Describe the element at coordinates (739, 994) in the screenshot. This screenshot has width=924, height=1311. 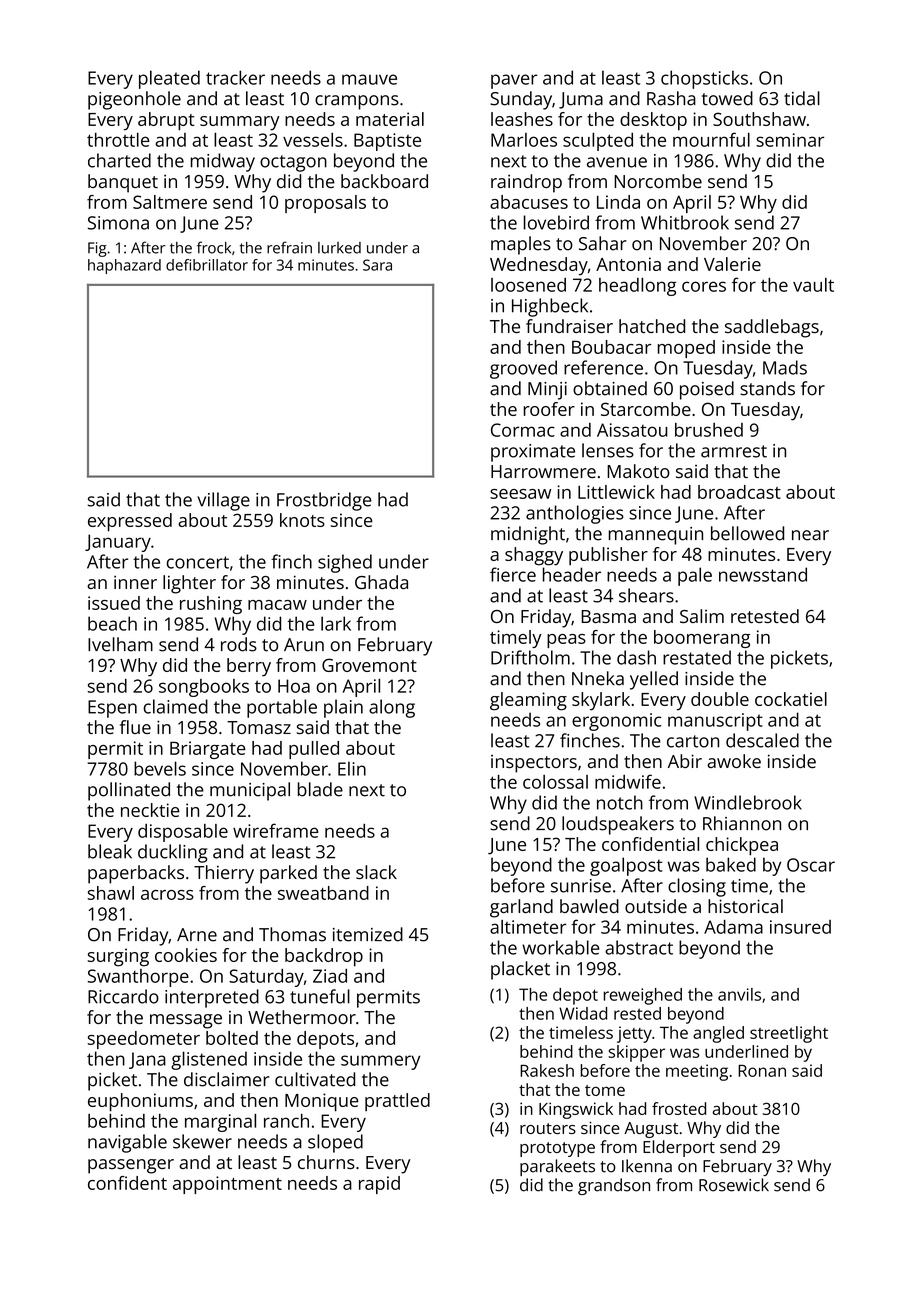
I see `anvils` at that location.
